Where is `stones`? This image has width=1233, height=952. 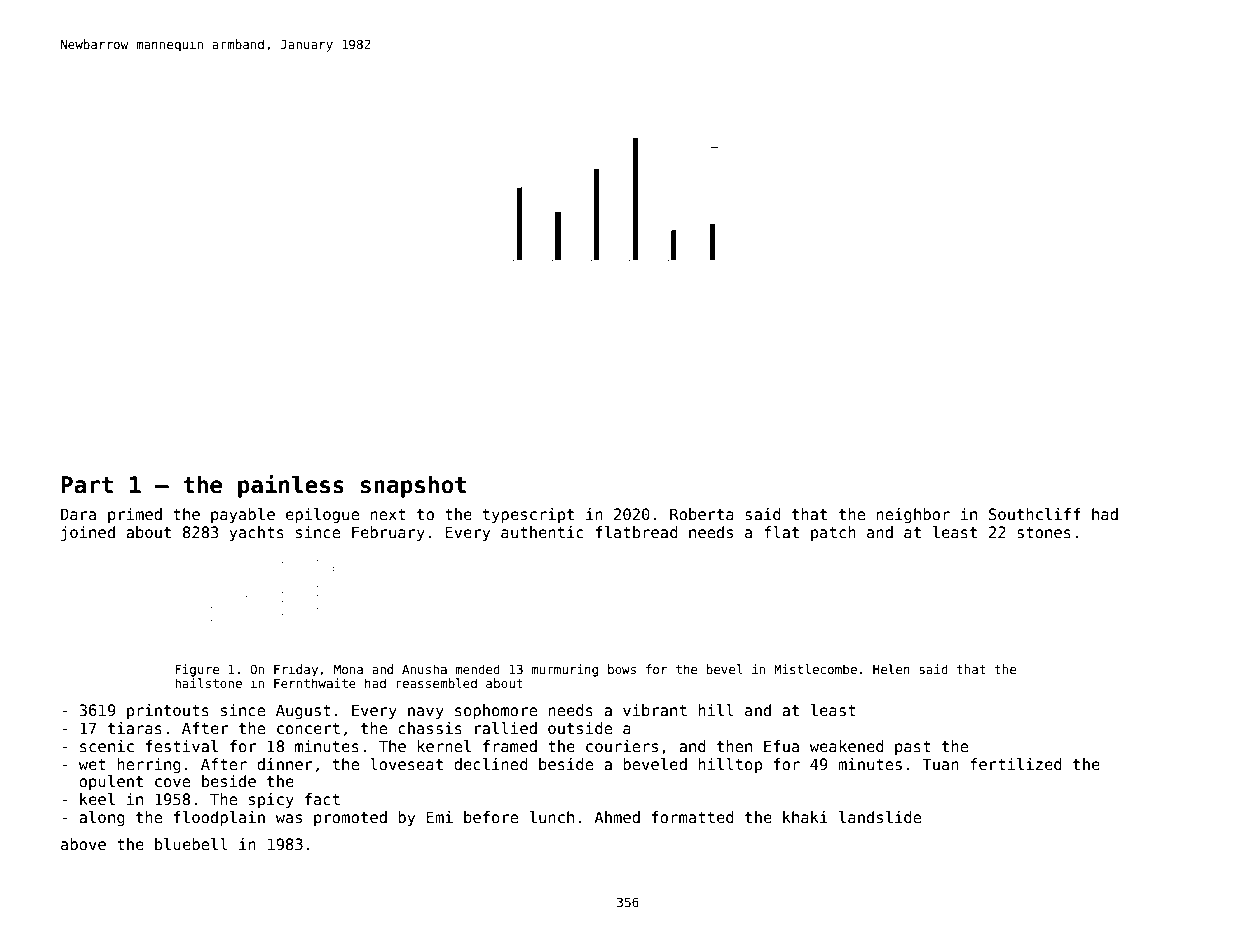
stones is located at coordinates (1044, 533).
